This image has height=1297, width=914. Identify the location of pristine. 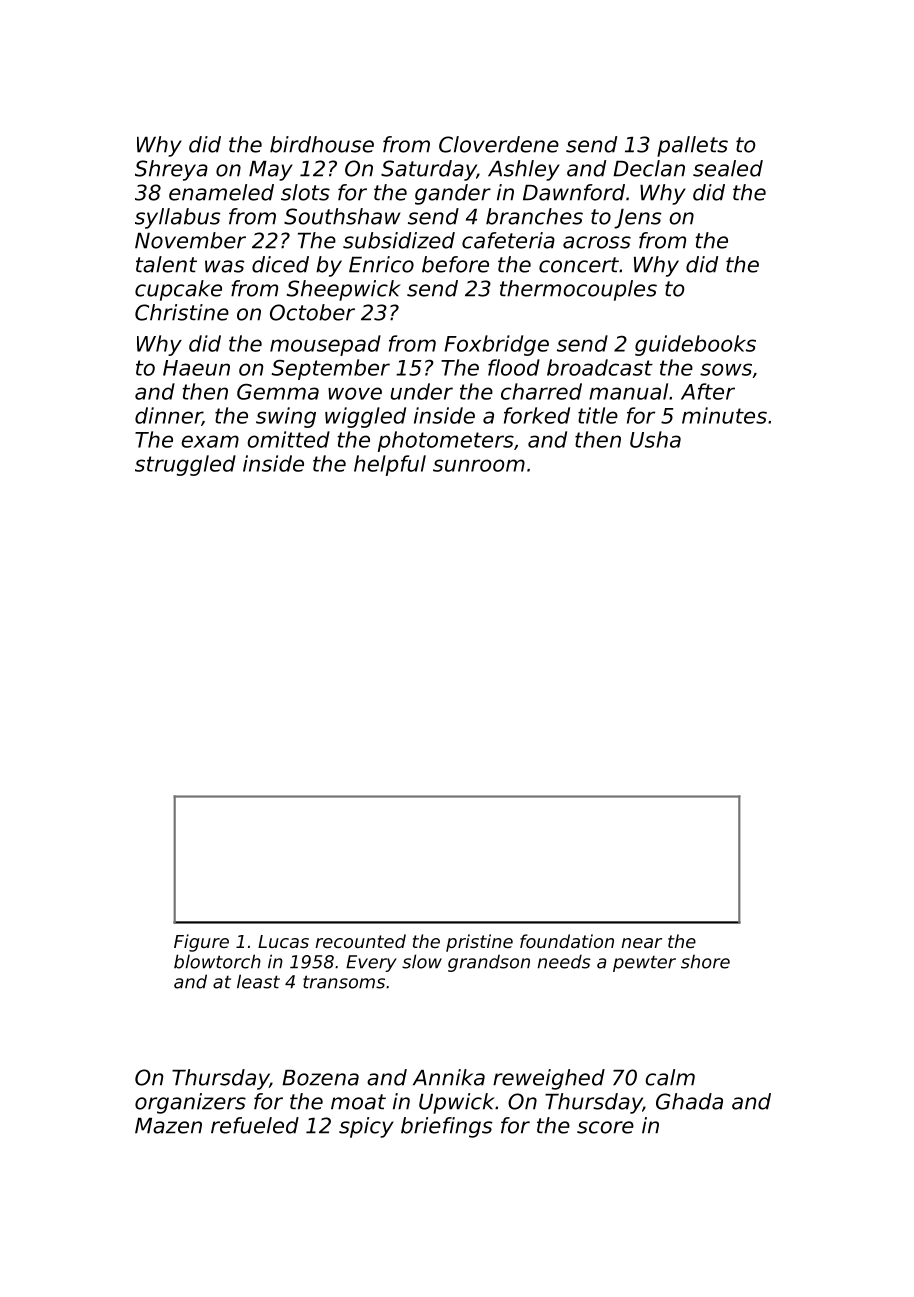
(479, 943).
